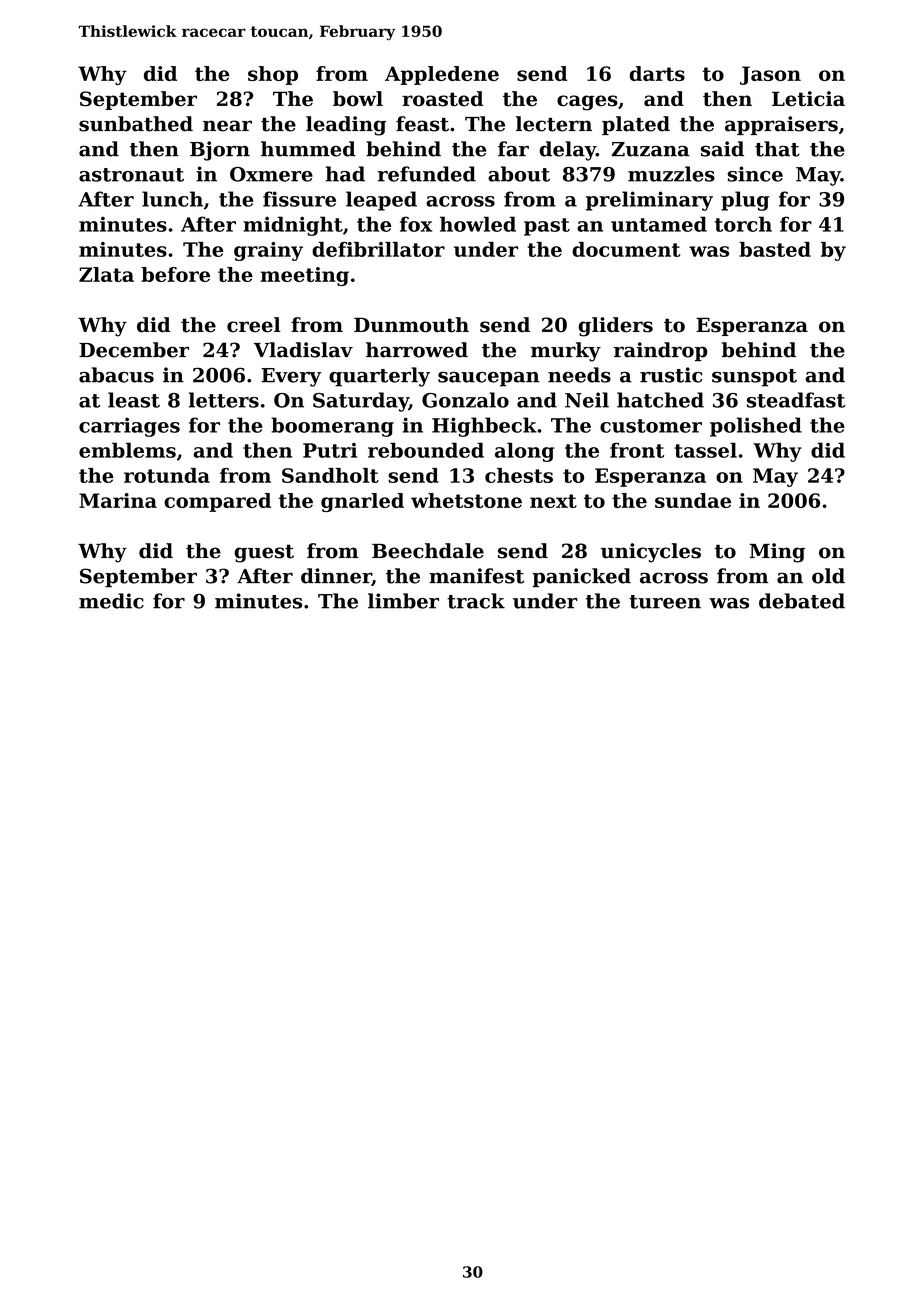  I want to click on cages, so click(587, 103).
